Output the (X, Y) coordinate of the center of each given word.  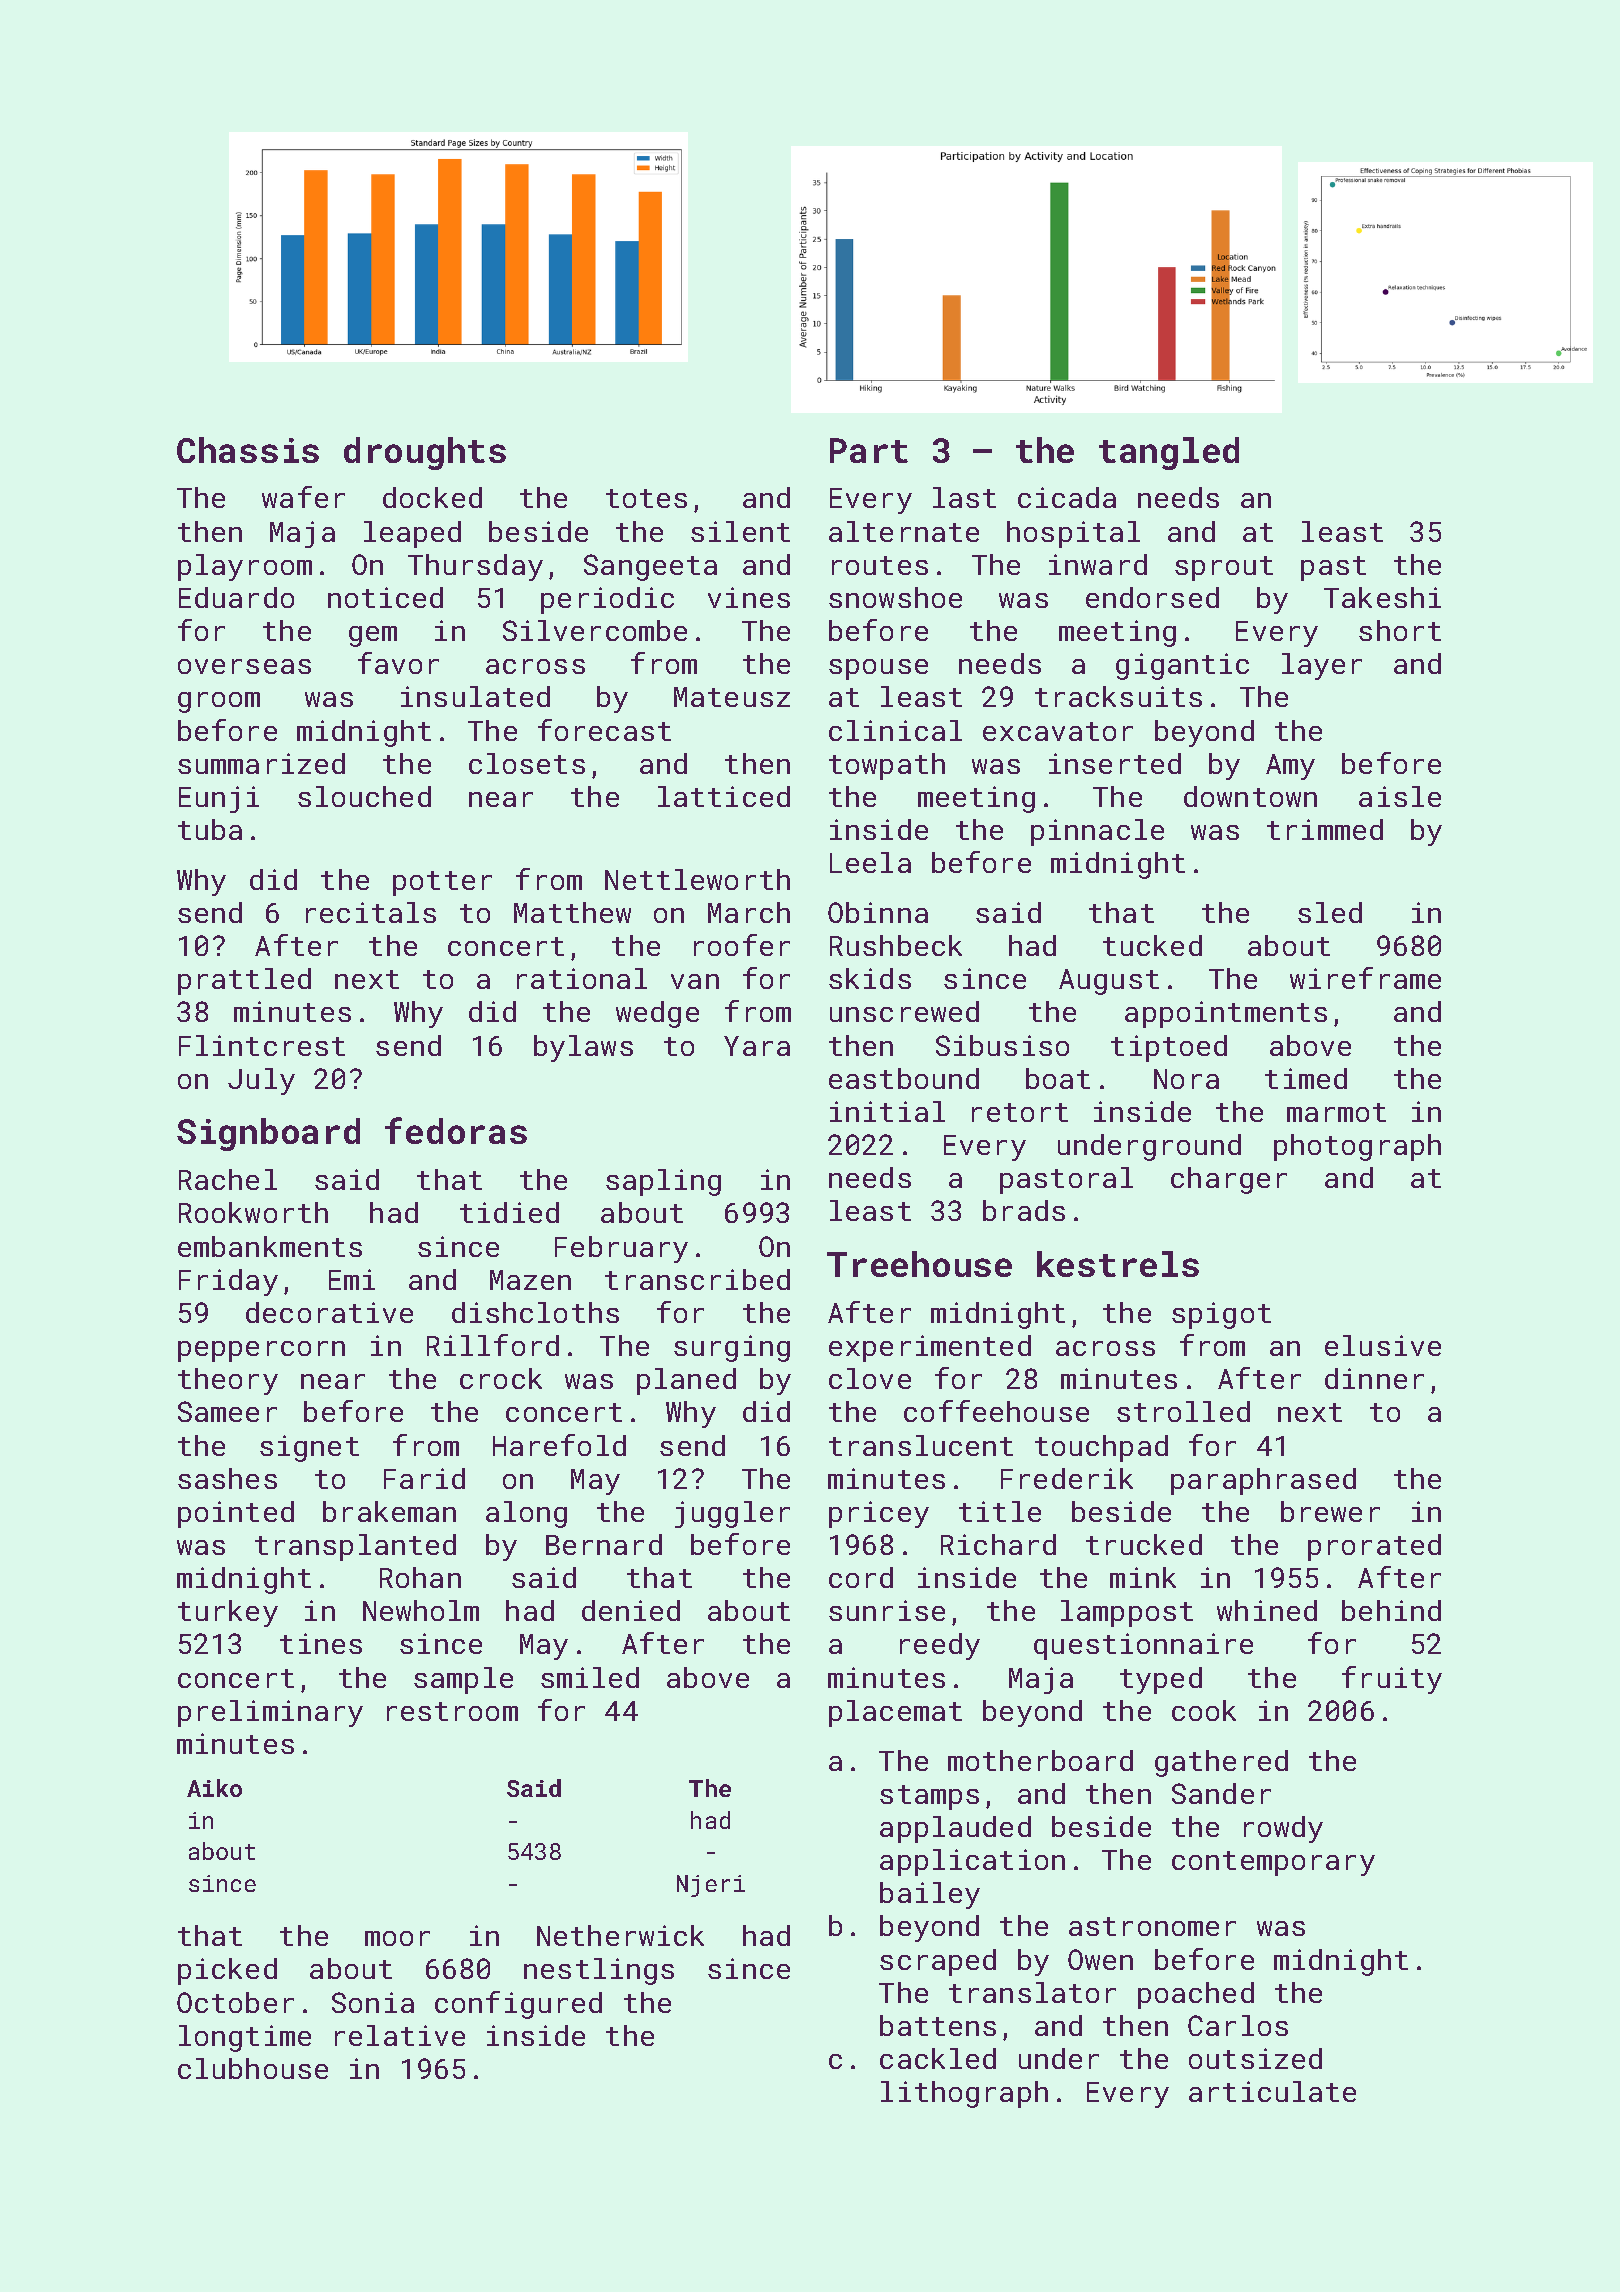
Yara (757, 1046)
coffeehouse (996, 1411)
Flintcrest (262, 1045)
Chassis (248, 450)
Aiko (214, 1788)
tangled (1169, 453)
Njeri (711, 1886)
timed (1306, 1078)
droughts (425, 453)
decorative (329, 1312)
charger (1229, 1180)
